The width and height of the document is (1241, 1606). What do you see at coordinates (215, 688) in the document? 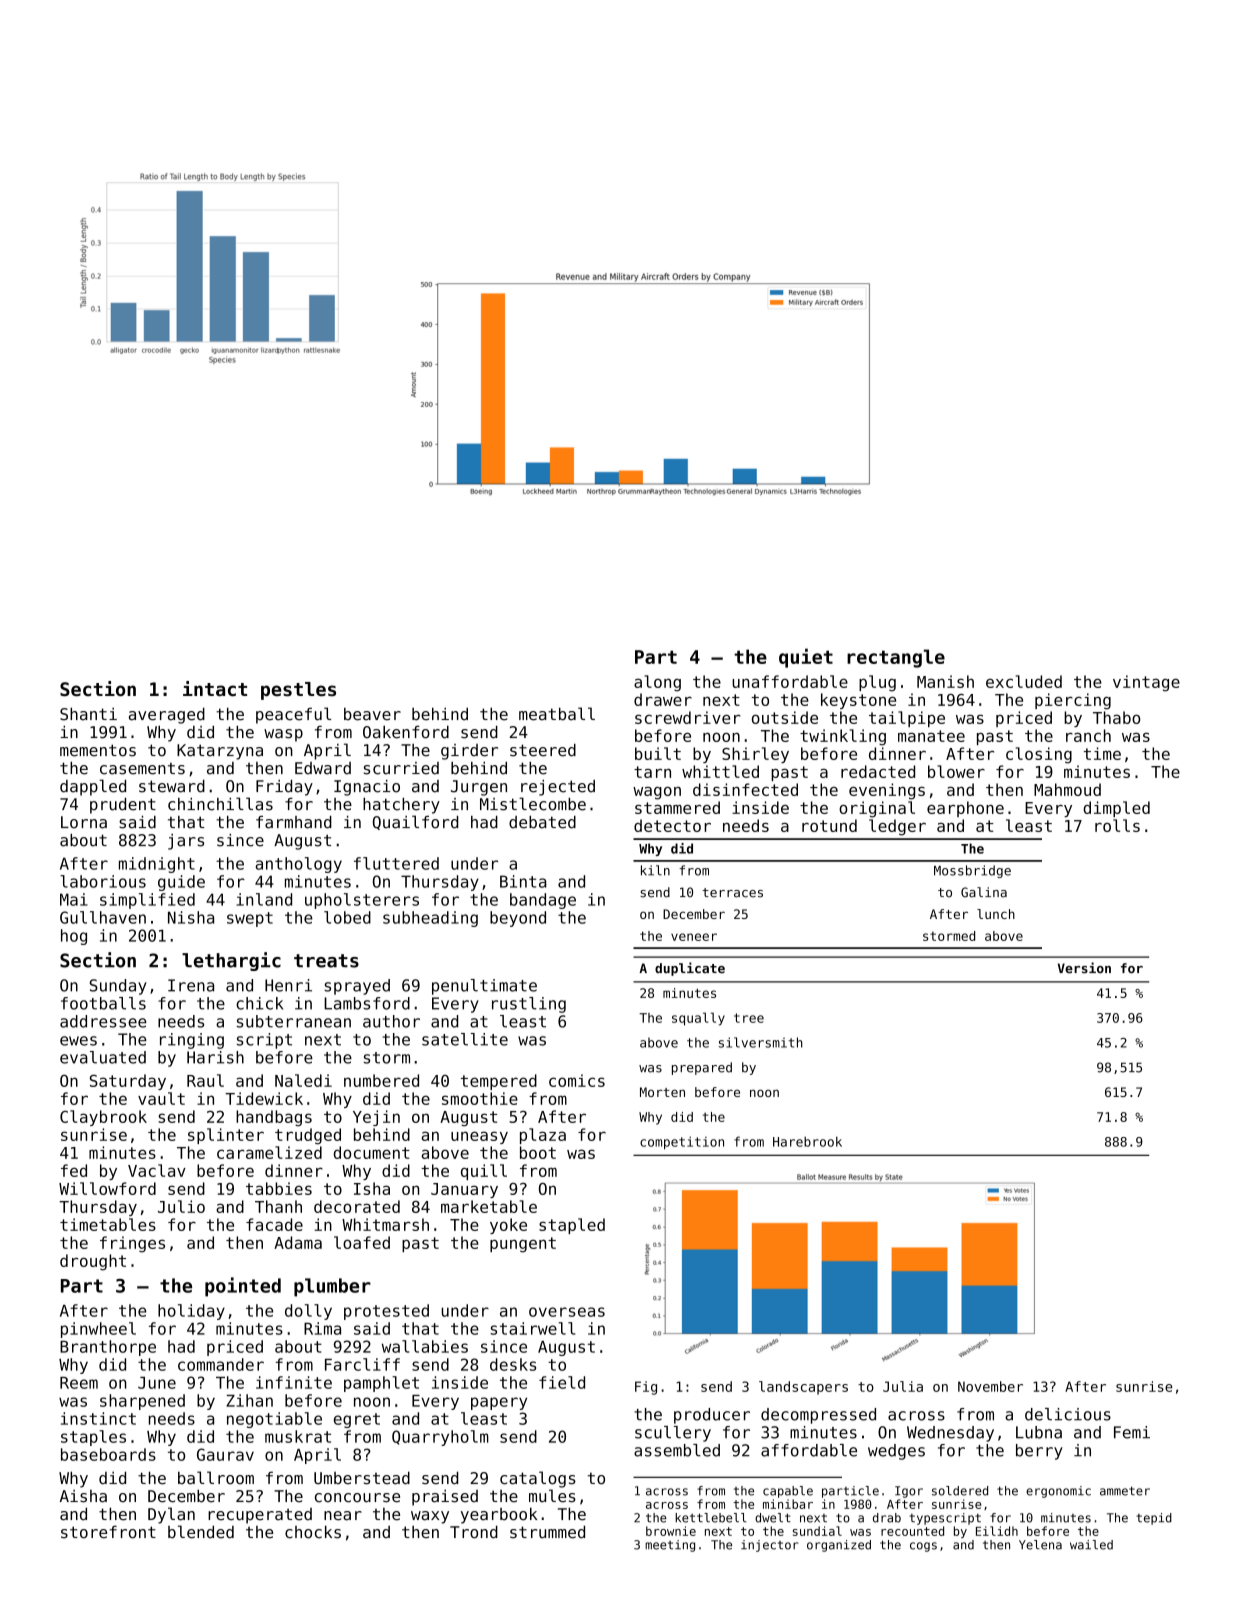
I see `intact` at bounding box center [215, 688].
